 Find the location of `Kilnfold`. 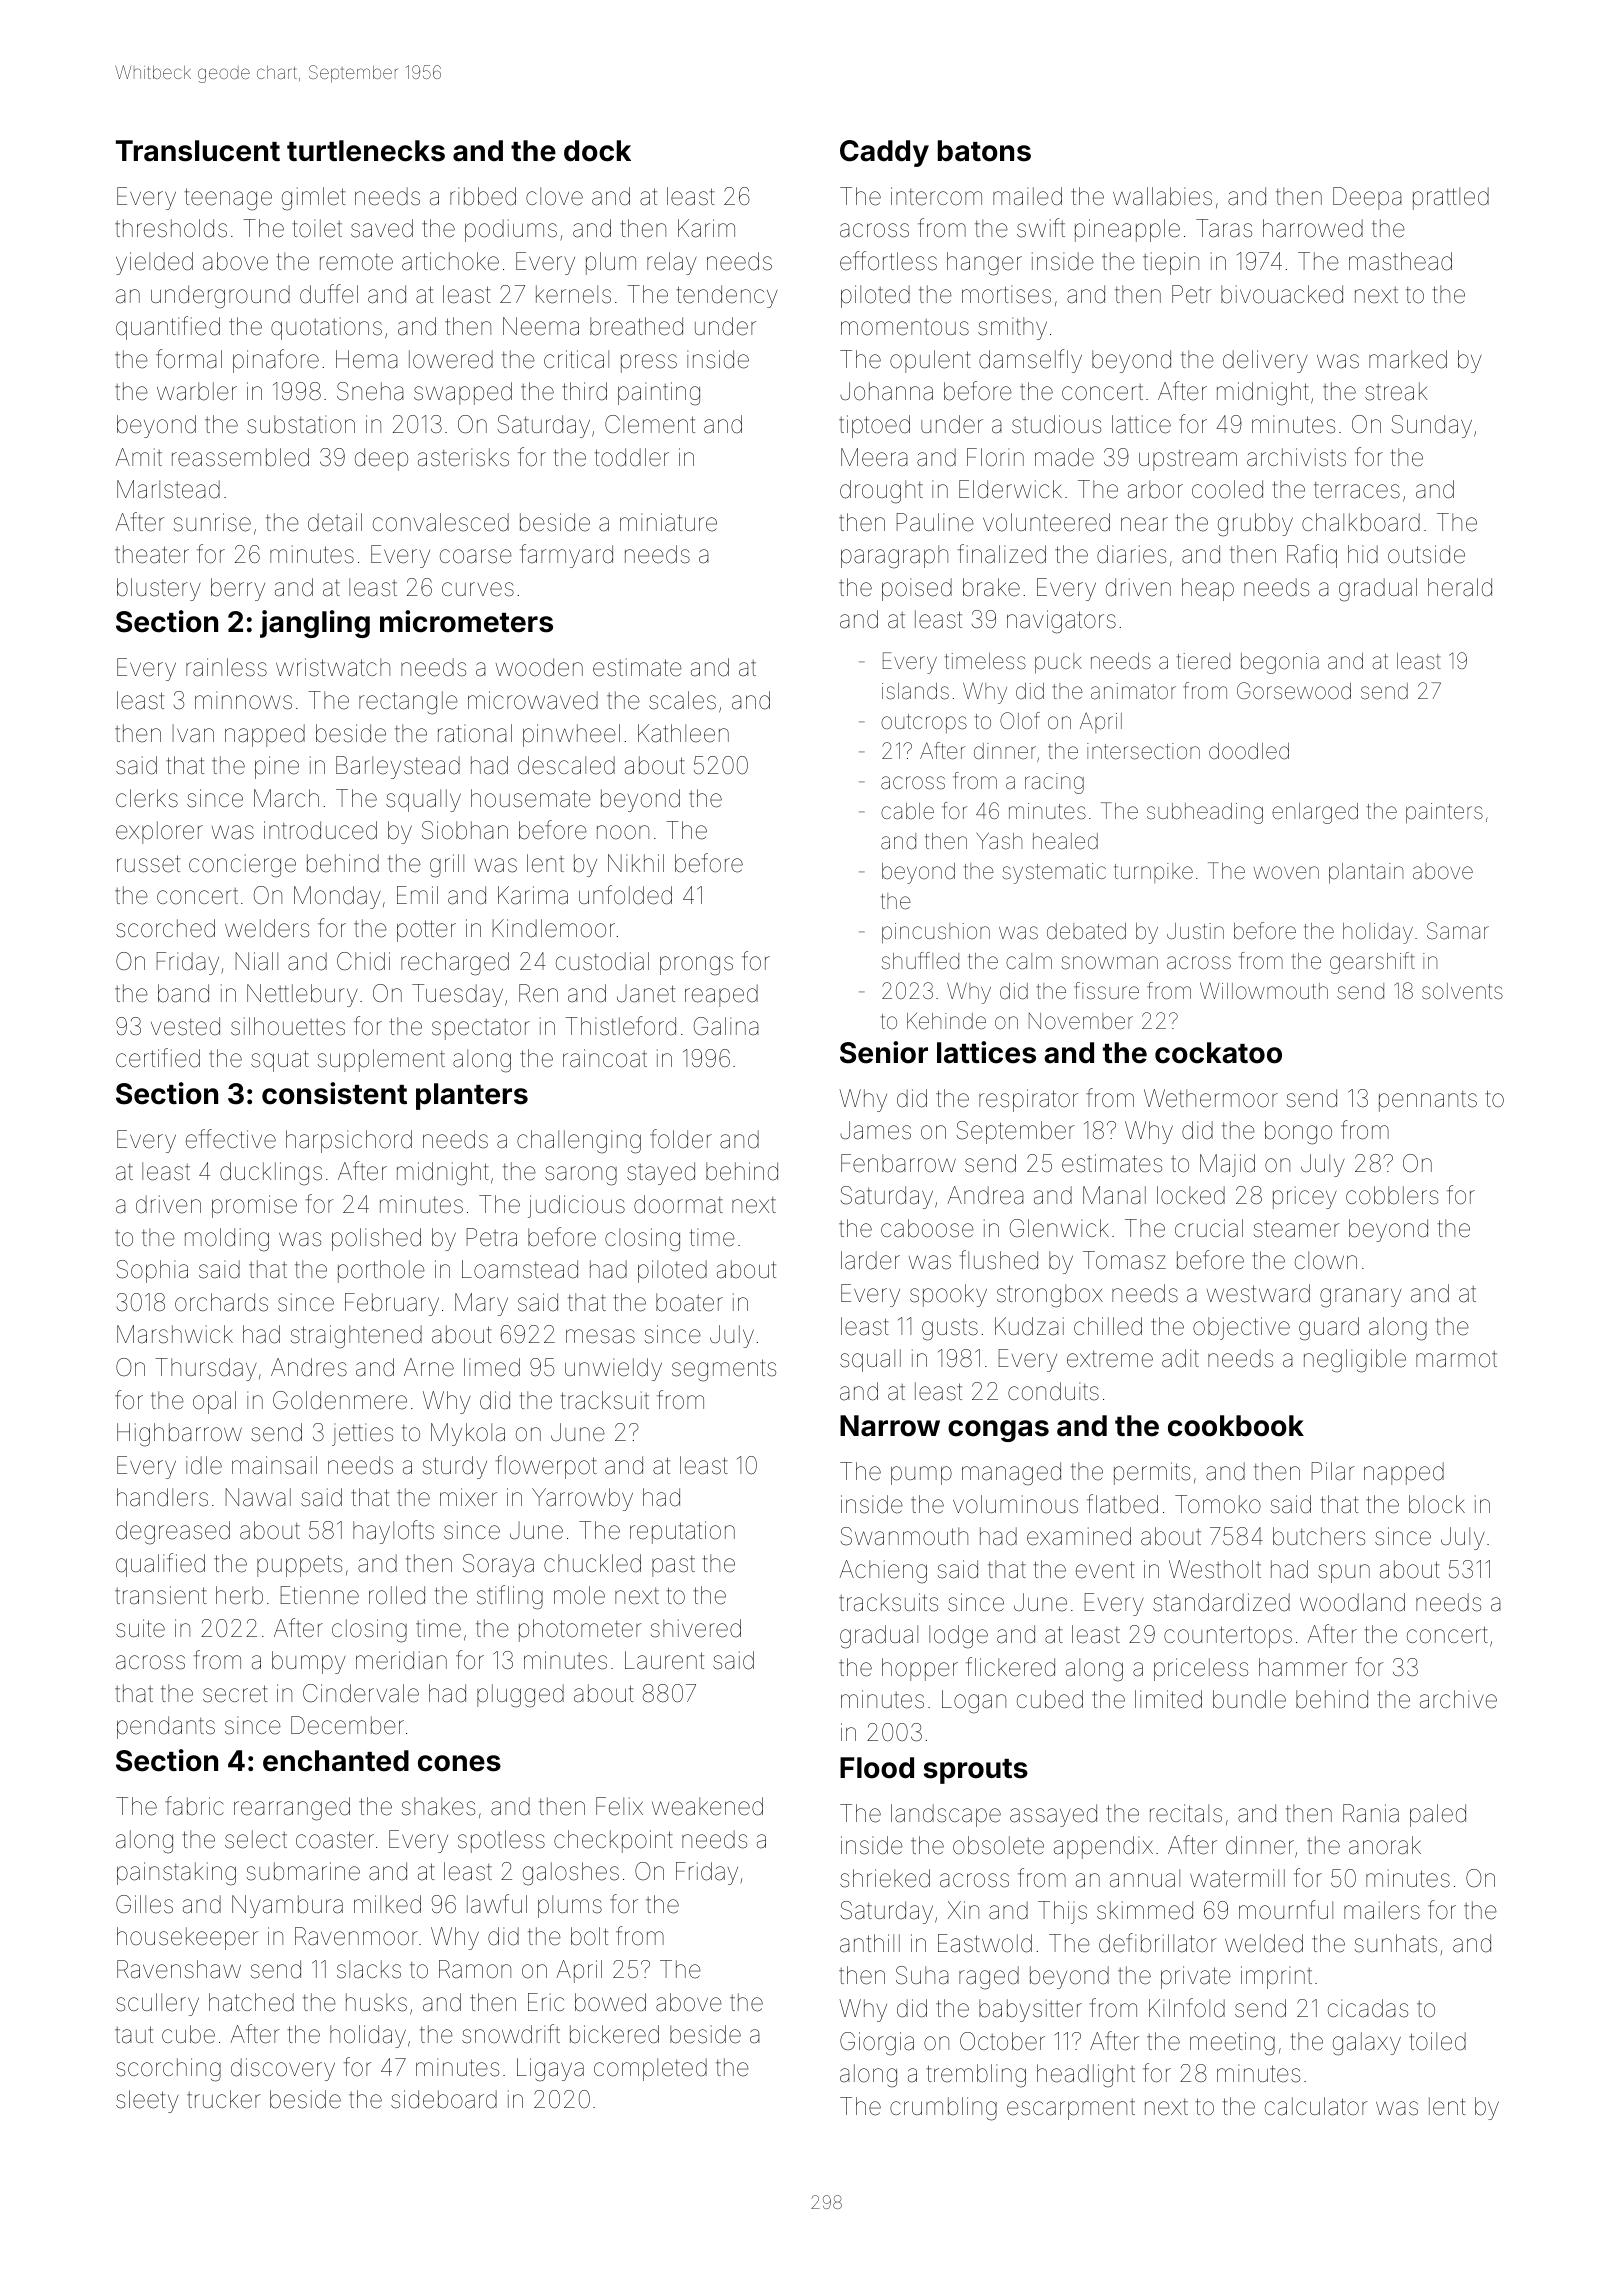

Kilnfold is located at coordinates (1187, 2008).
